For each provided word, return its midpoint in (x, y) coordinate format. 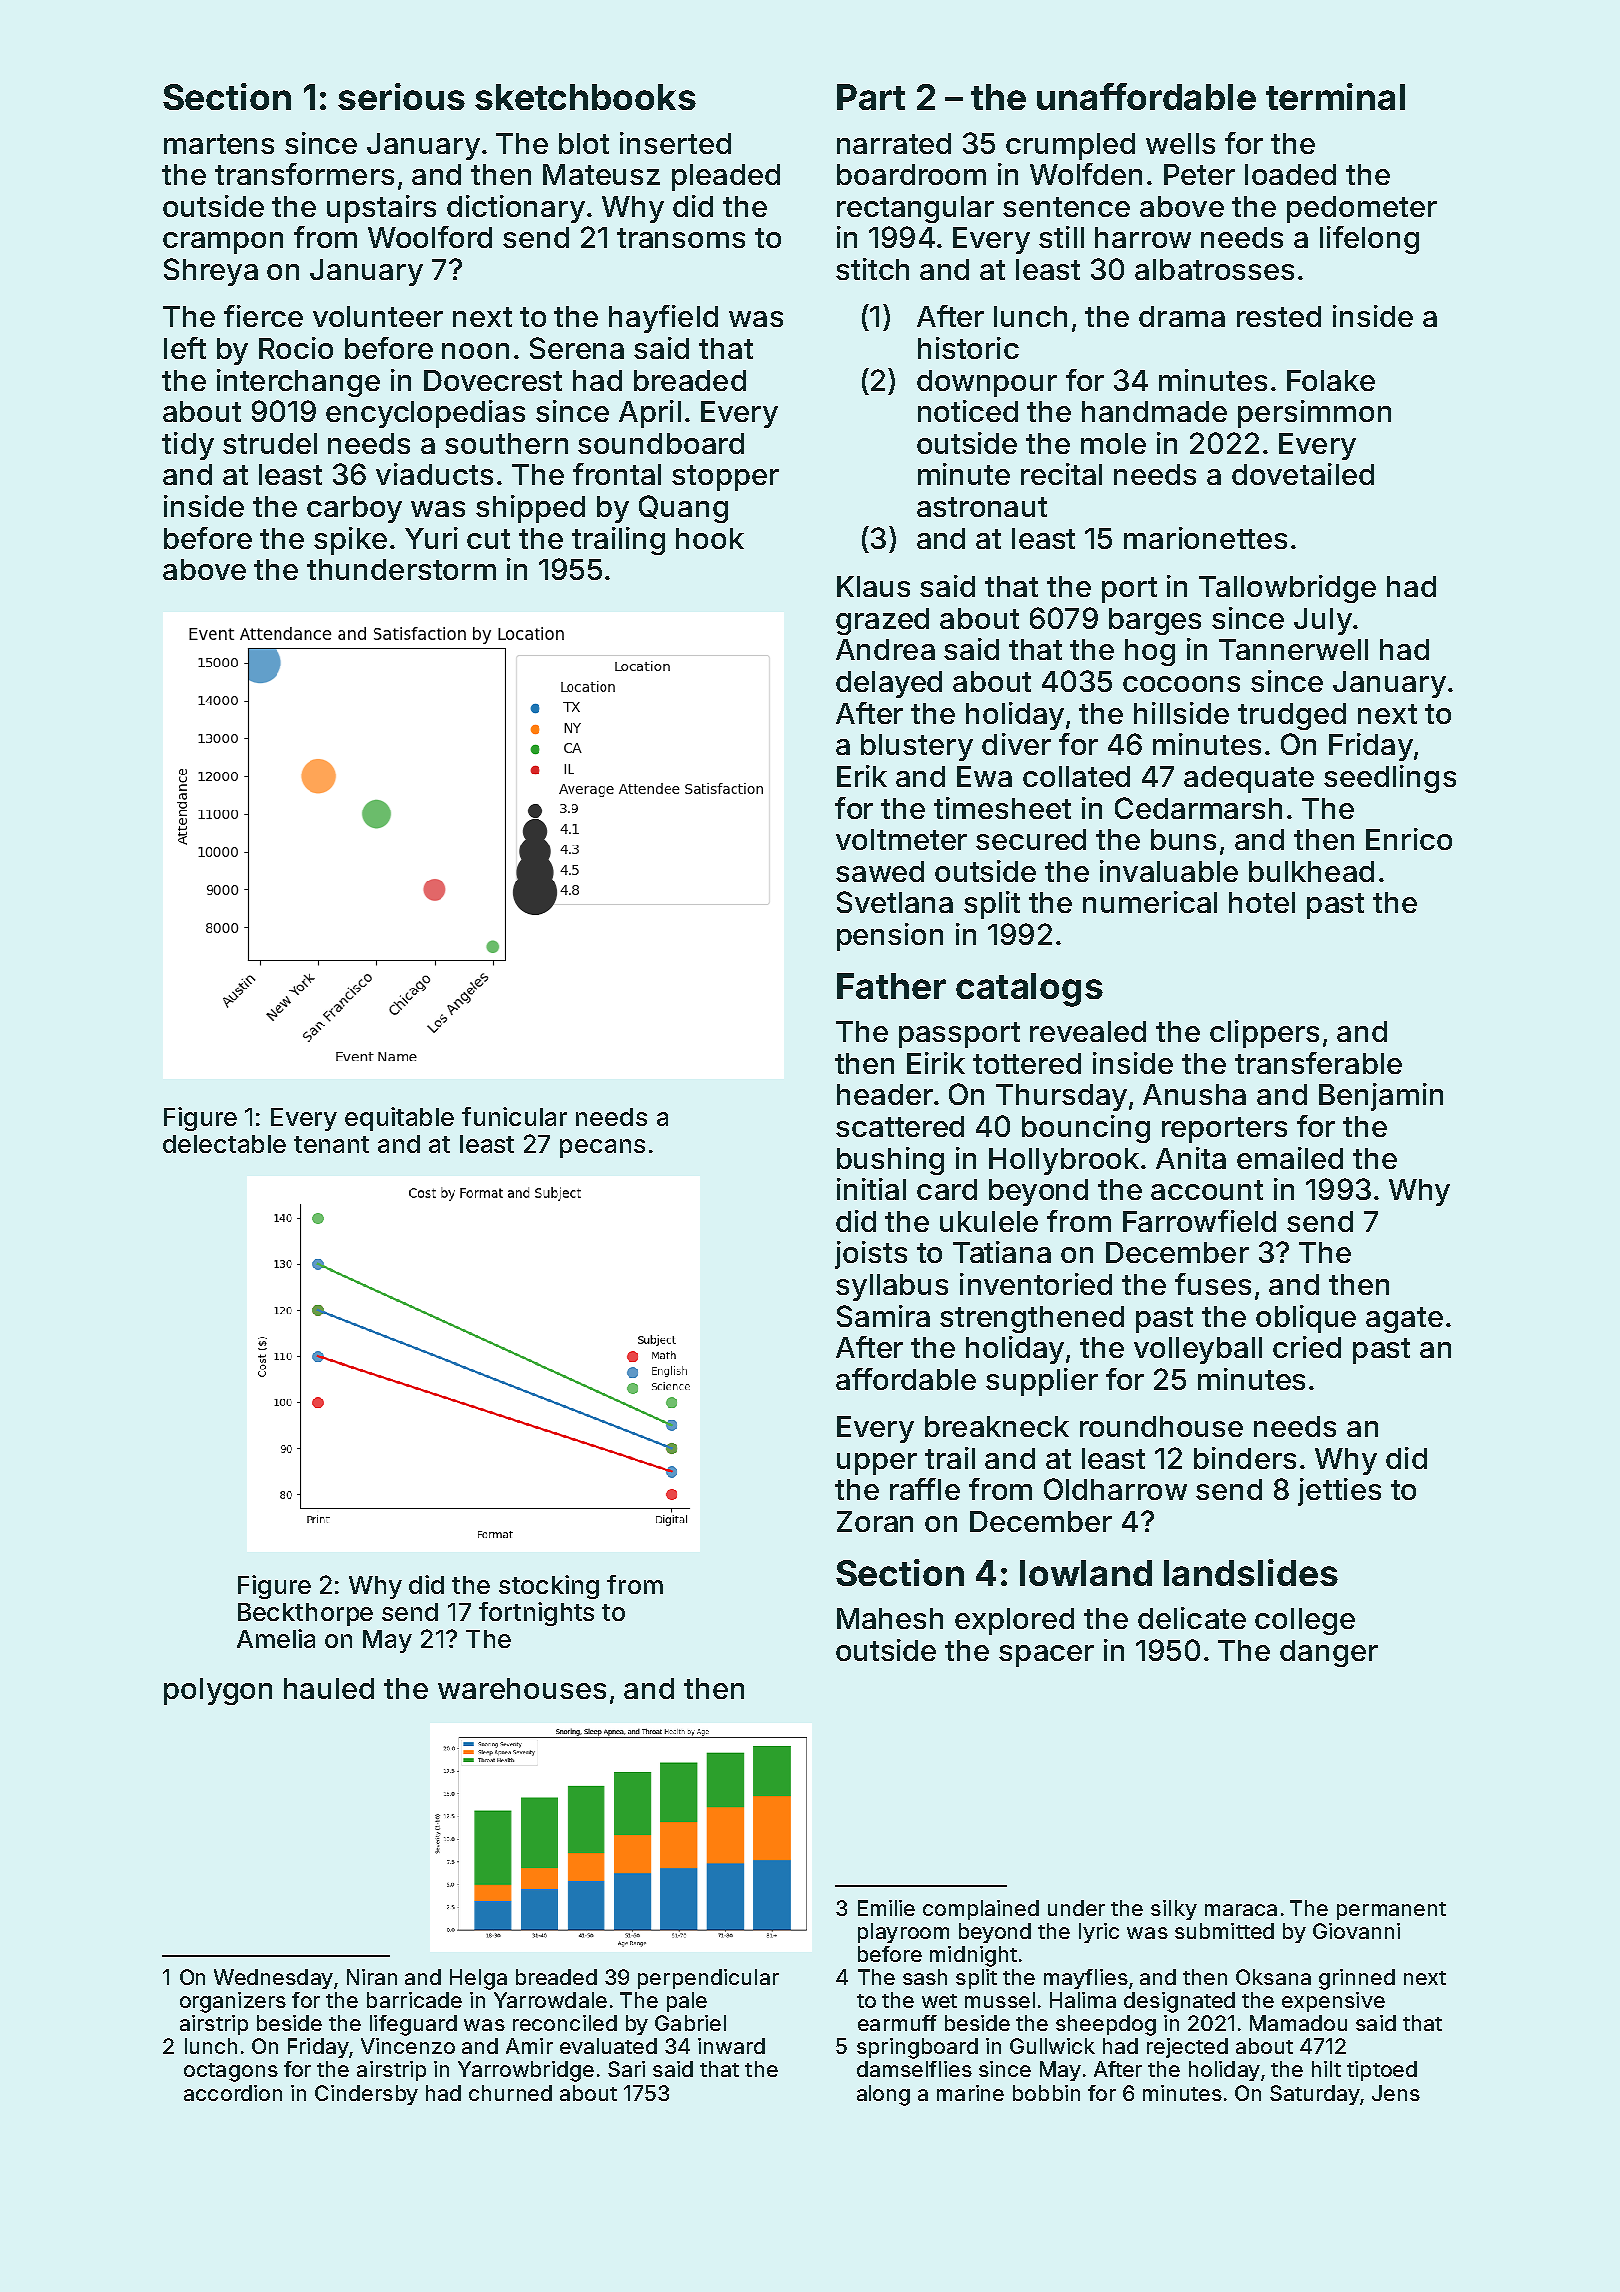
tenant (331, 1144)
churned (510, 2093)
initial (871, 1189)
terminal (1335, 96)
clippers (1264, 1034)
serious (401, 96)
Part (871, 97)
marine (970, 2093)
